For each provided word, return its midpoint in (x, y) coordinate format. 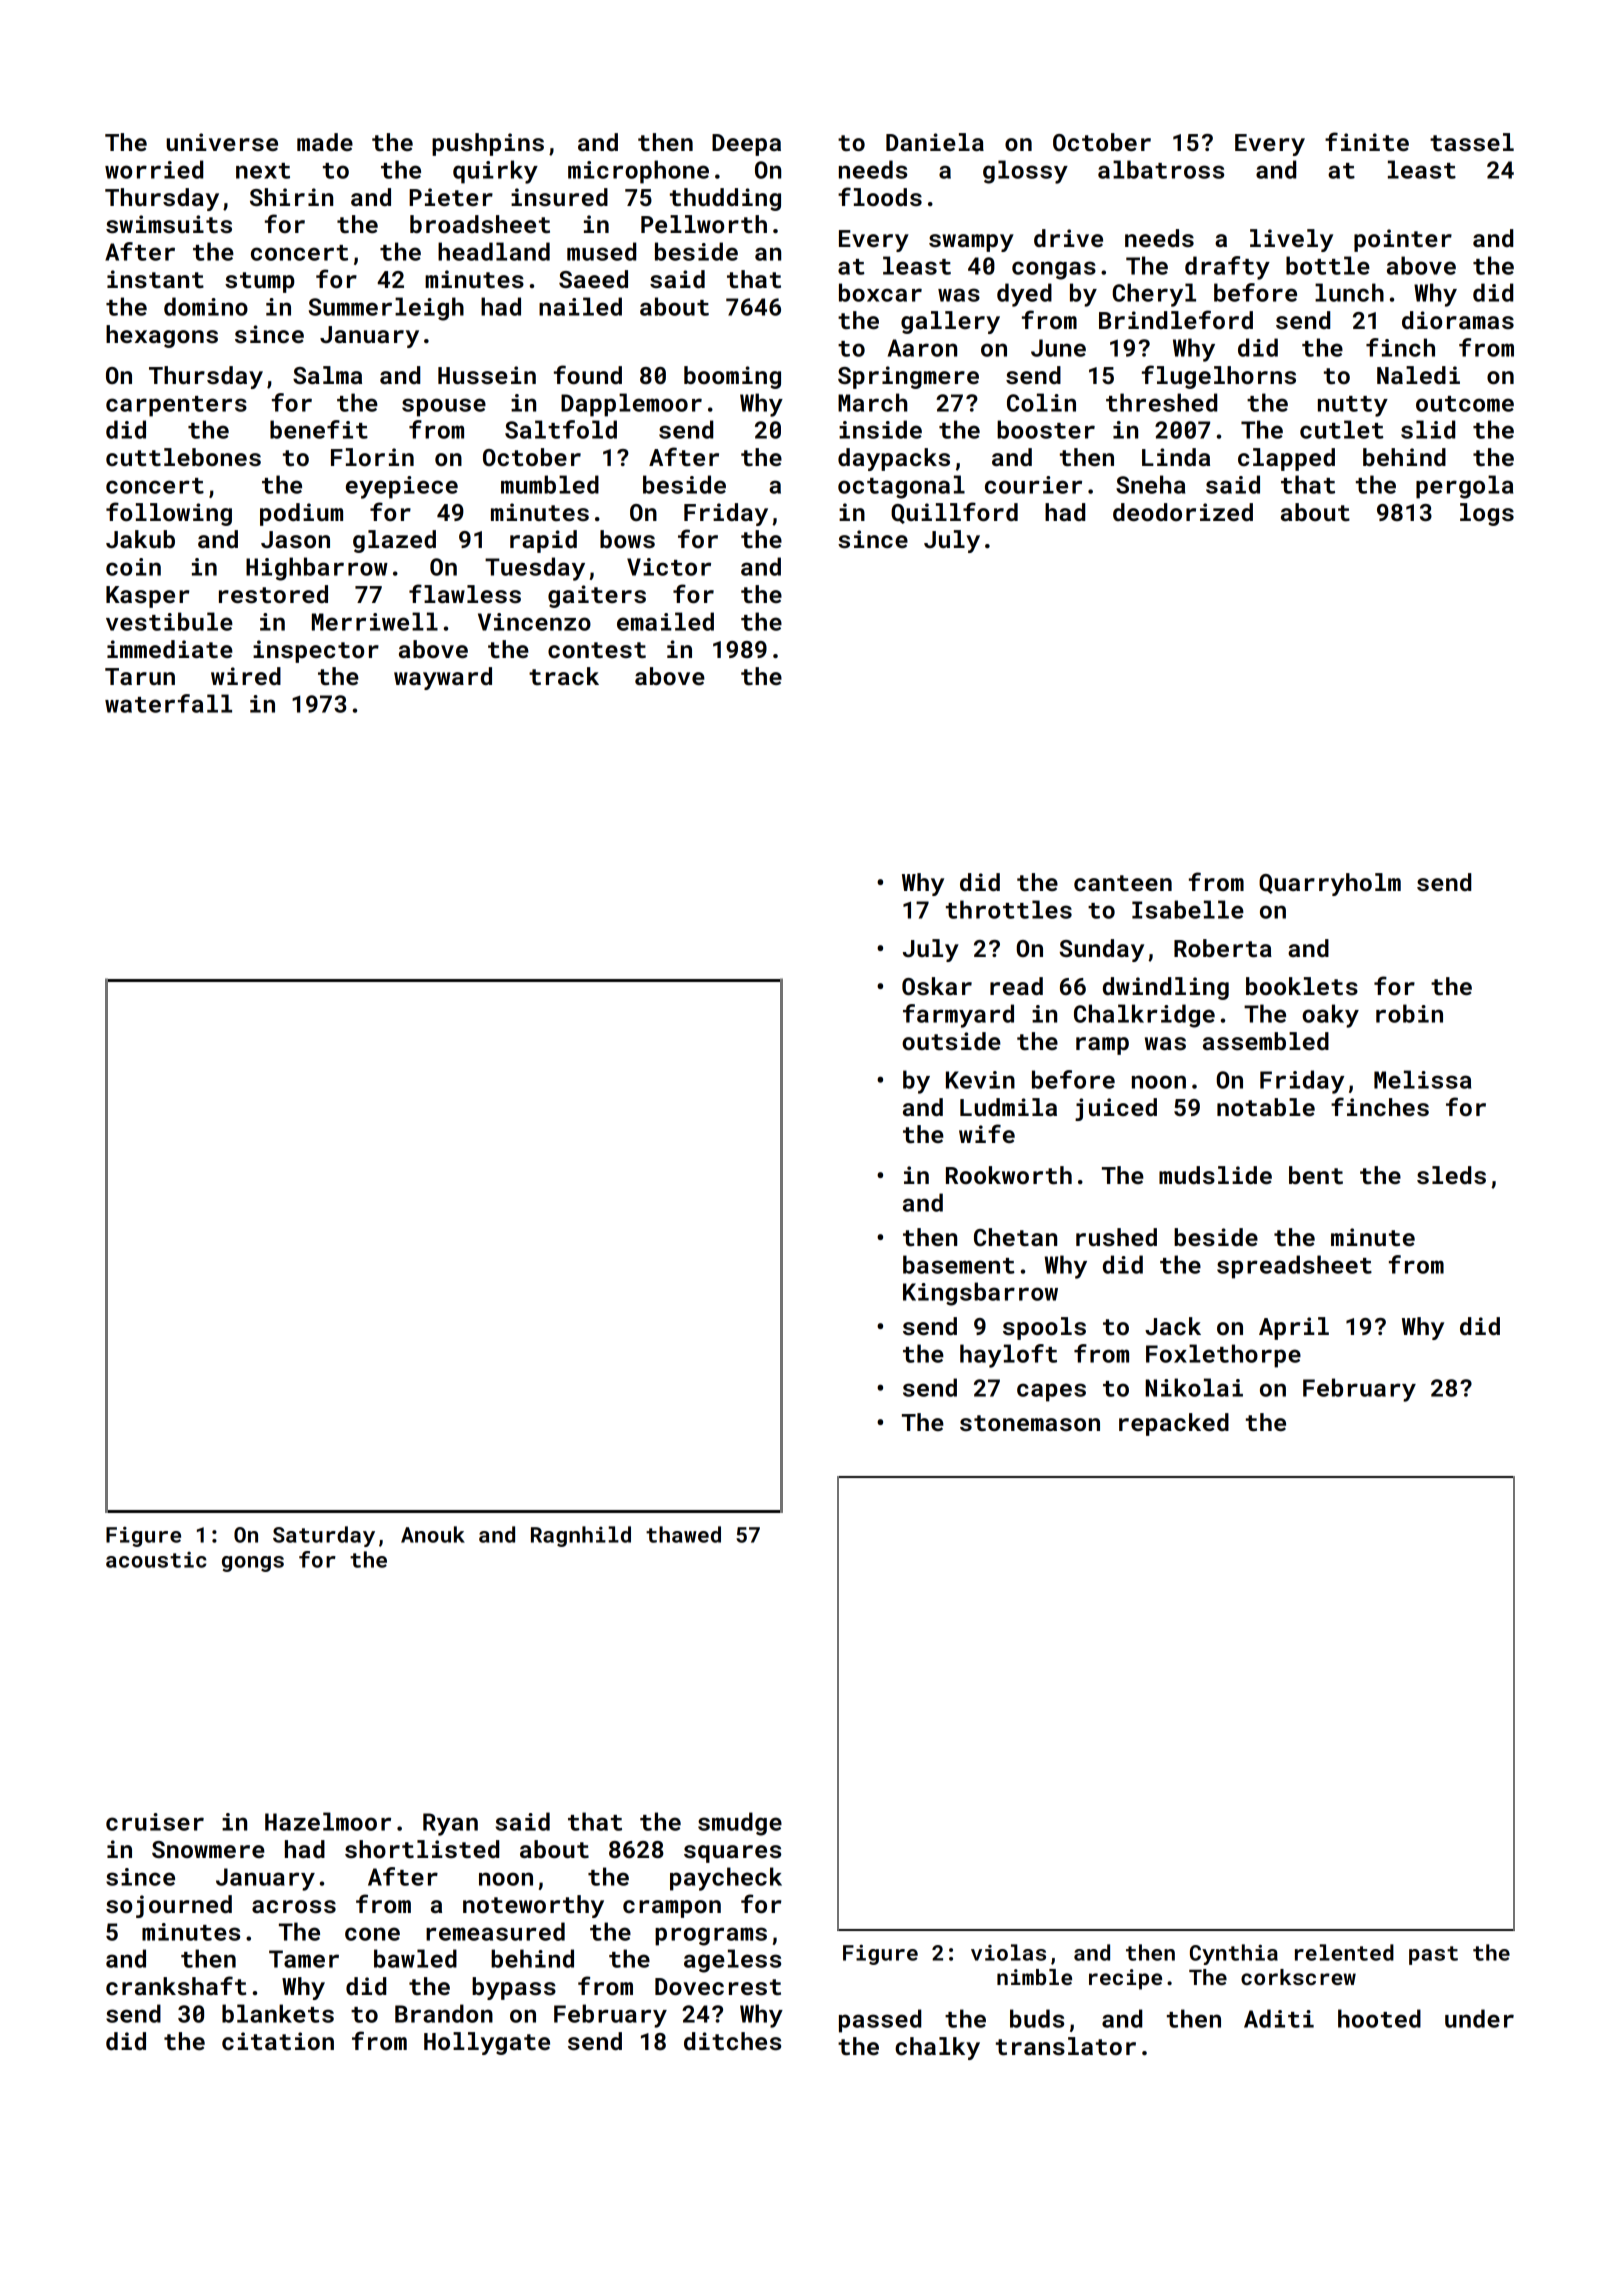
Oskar (937, 986)
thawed (683, 1534)
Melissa (1422, 1079)
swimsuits (169, 224)
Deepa (746, 145)
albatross (1161, 169)
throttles (1009, 909)
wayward (443, 678)
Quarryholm (1330, 884)
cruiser (155, 1822)
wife (987, 1133)
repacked (1174, 1424)
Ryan (450, 1824)
